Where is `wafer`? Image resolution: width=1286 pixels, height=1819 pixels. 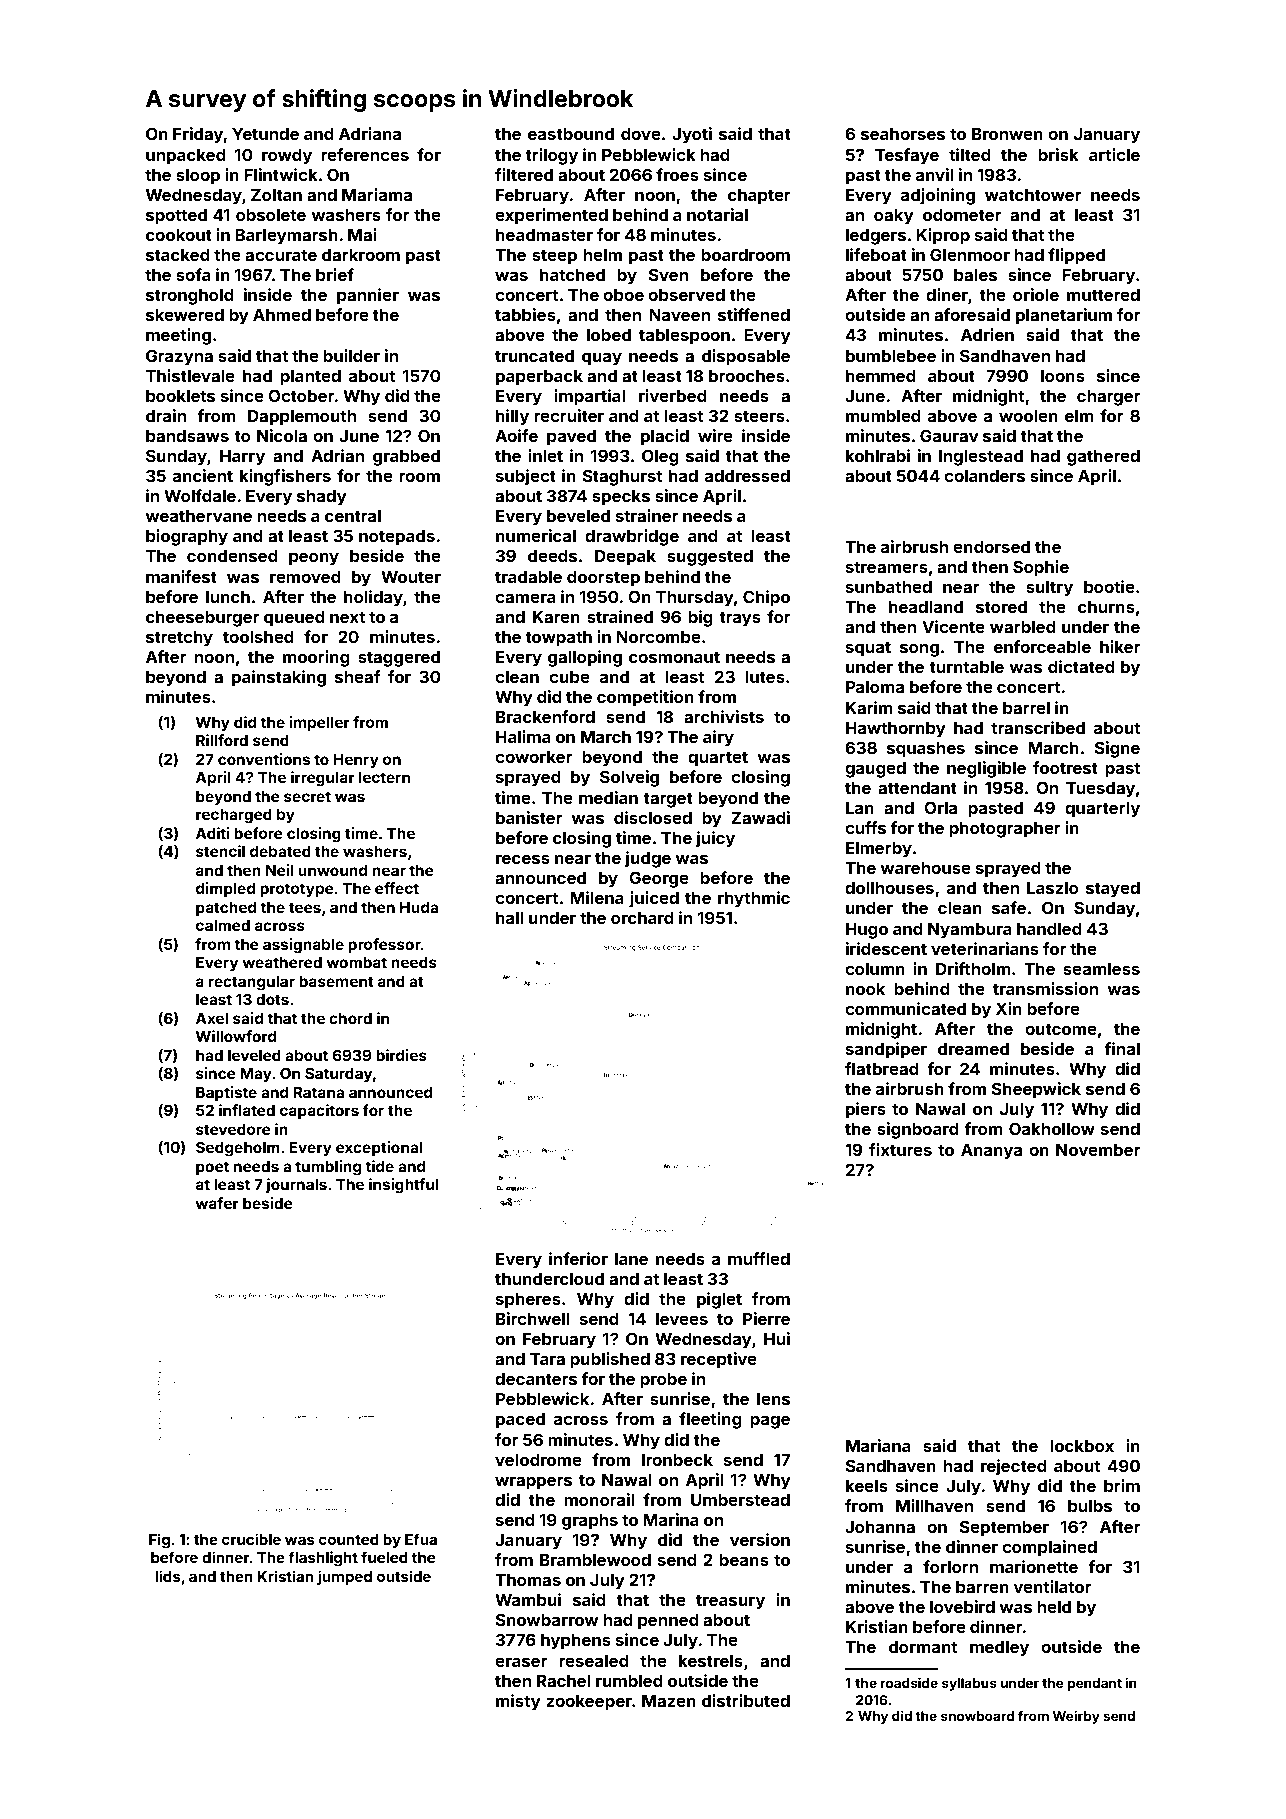 wafer is located at coordinates (217, 1203).
